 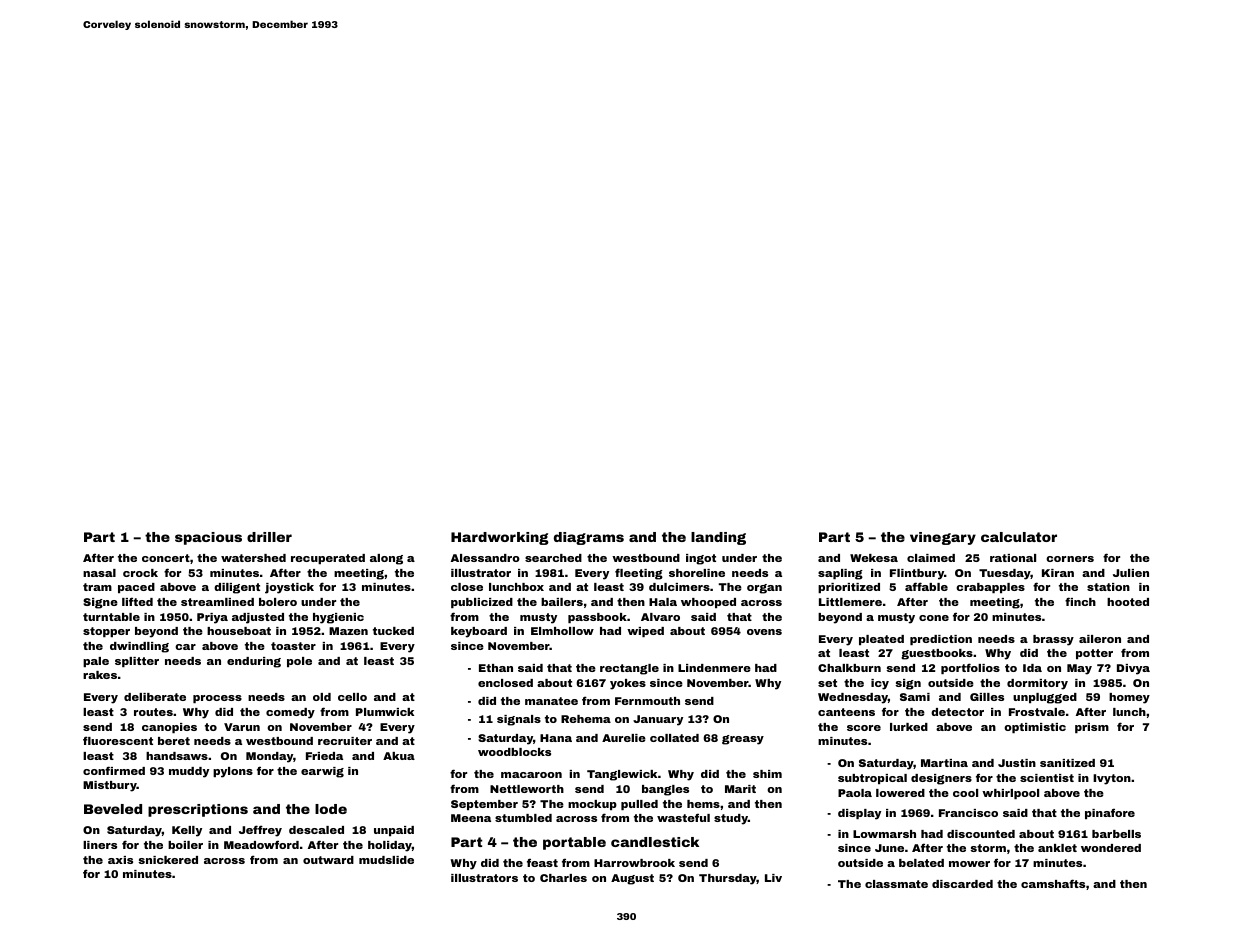 I want to click on mudslide, so click(x=386, y=860).
